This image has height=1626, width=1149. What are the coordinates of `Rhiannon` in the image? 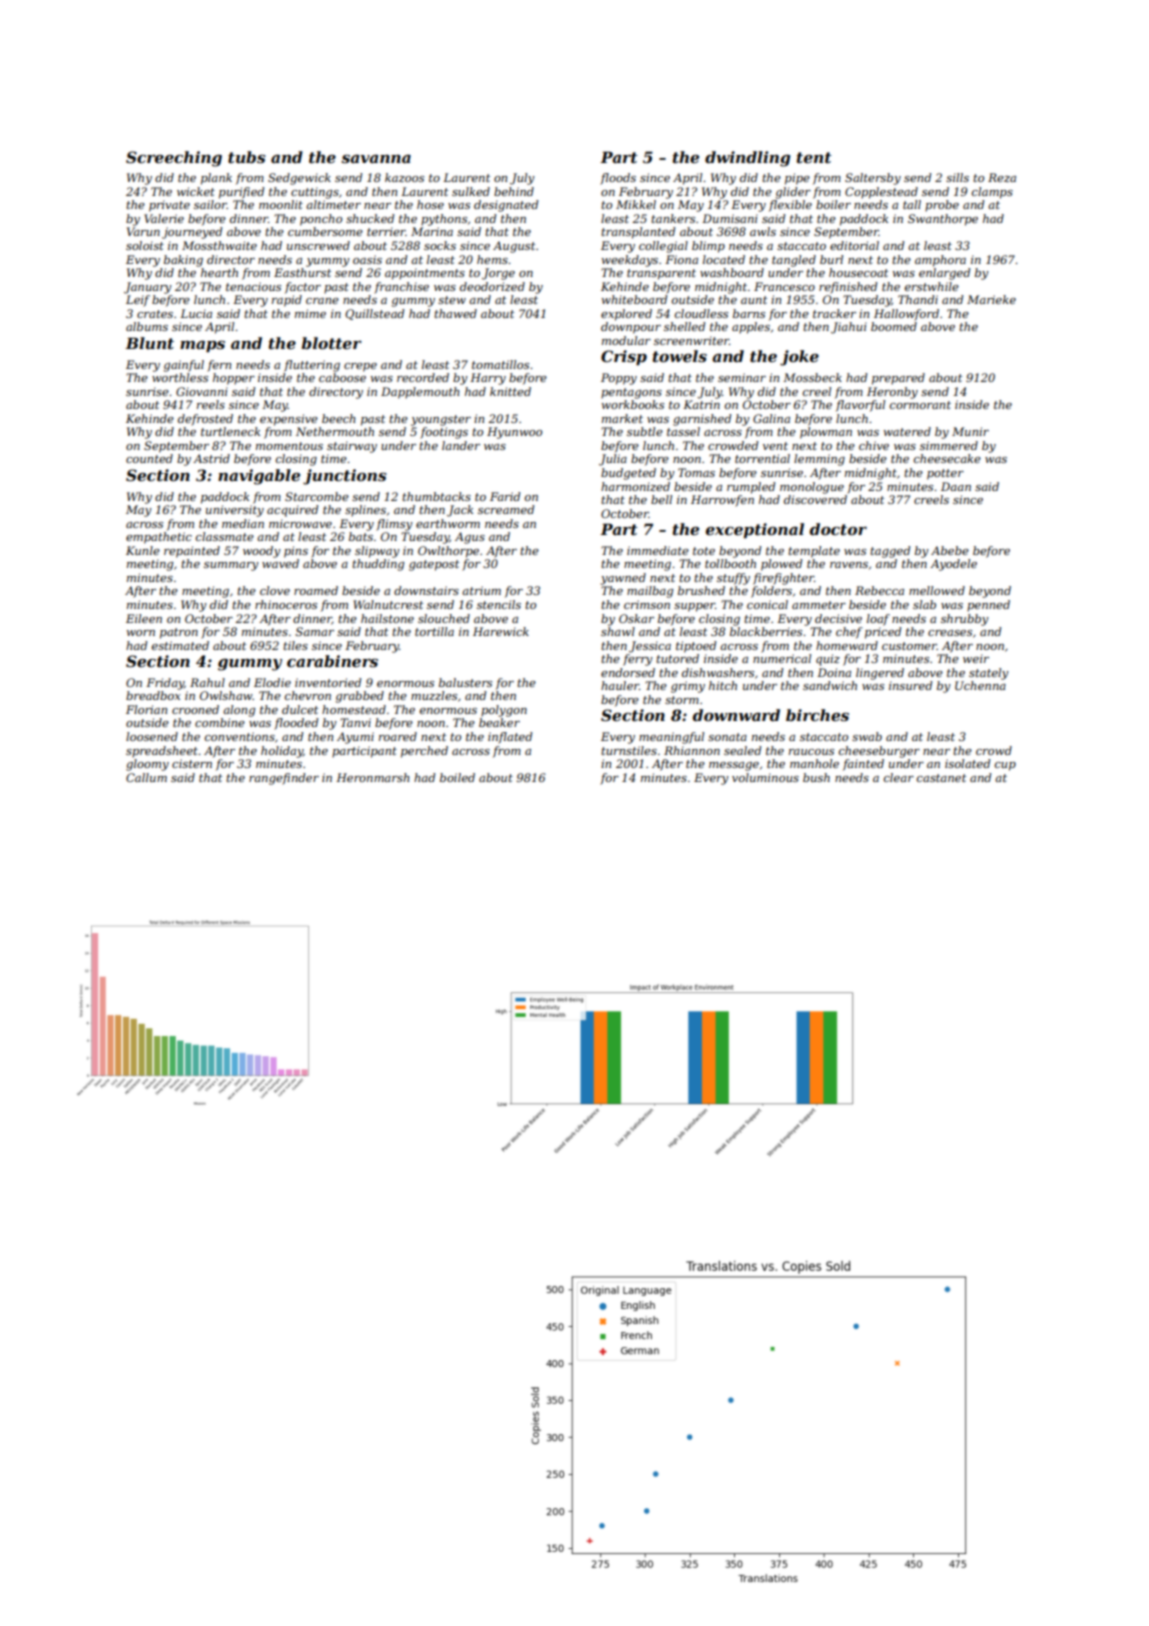 It's located at (692, 750).
